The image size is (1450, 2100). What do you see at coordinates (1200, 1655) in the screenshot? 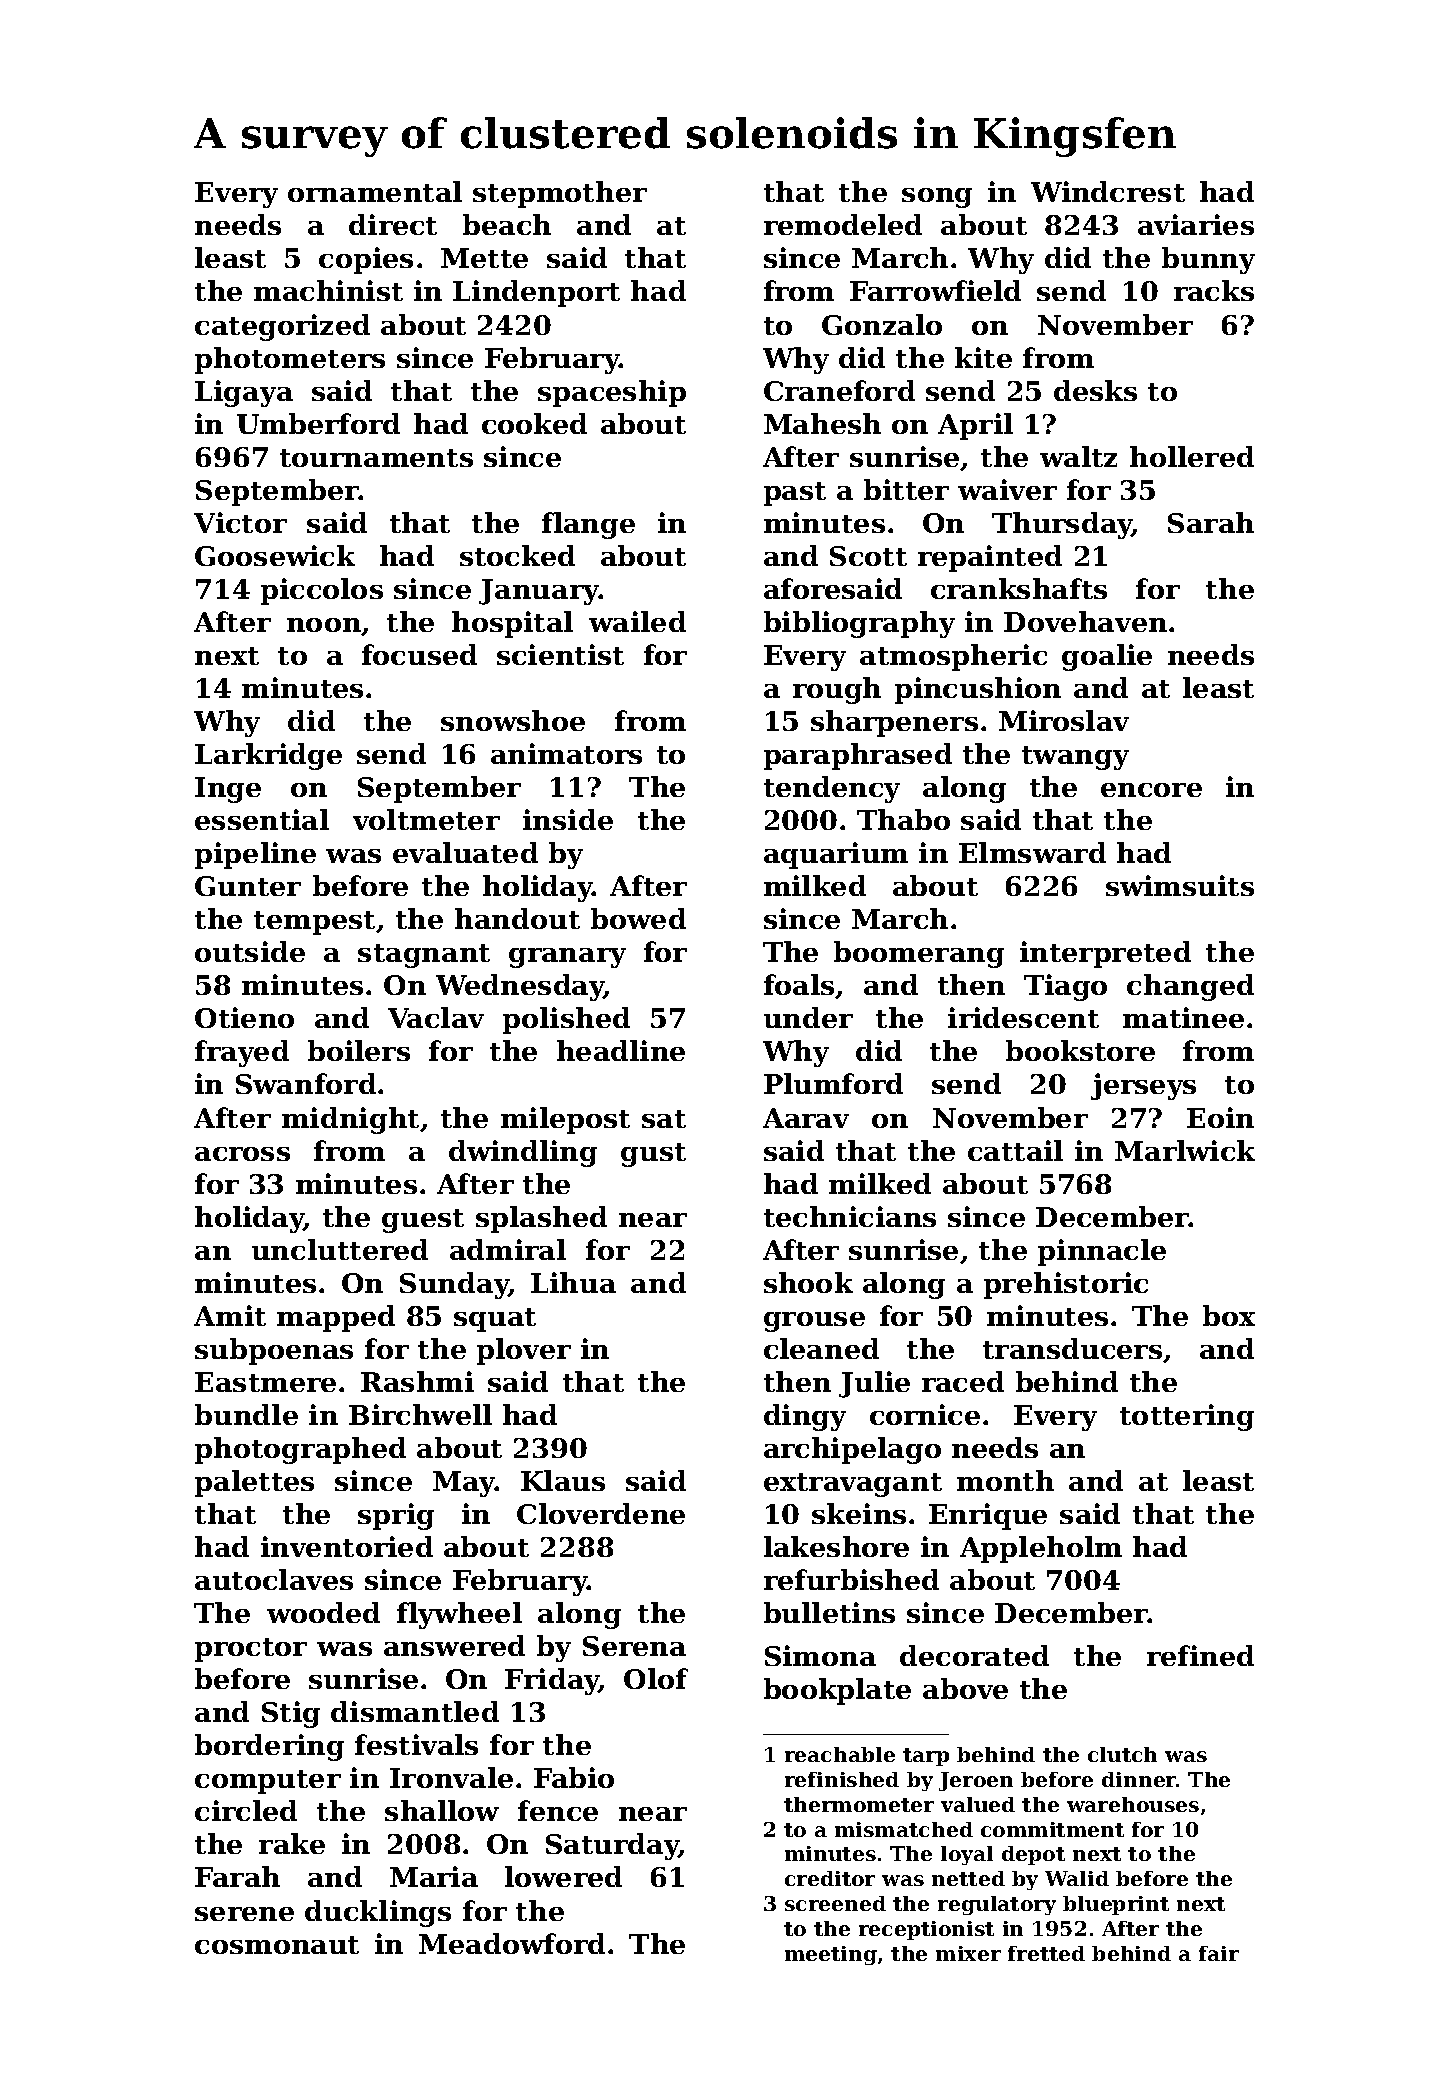
I see `refined` at bounding box center [1200, 1655].
